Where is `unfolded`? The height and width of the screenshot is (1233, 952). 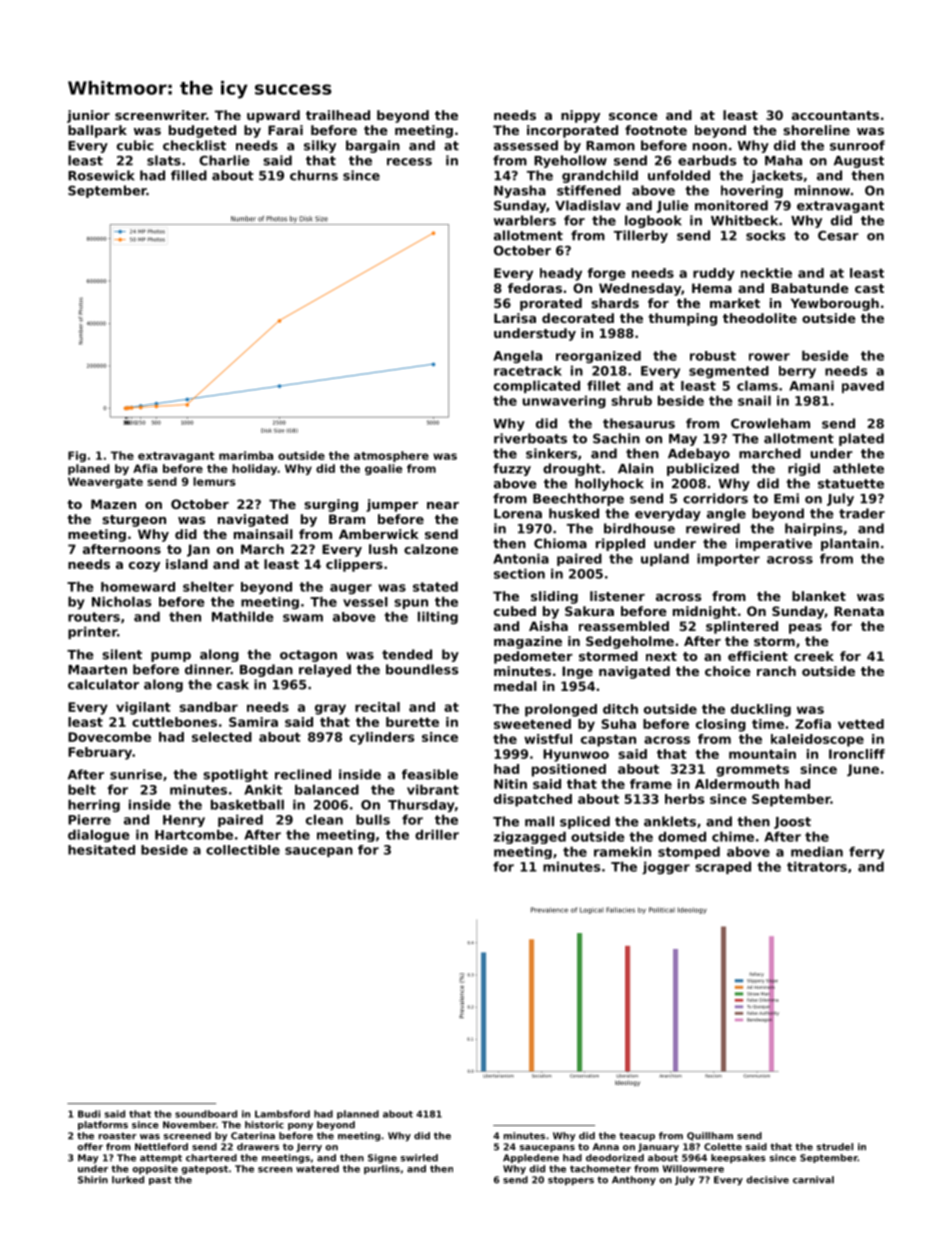
unfolded is located at coordinates (679, 175).
